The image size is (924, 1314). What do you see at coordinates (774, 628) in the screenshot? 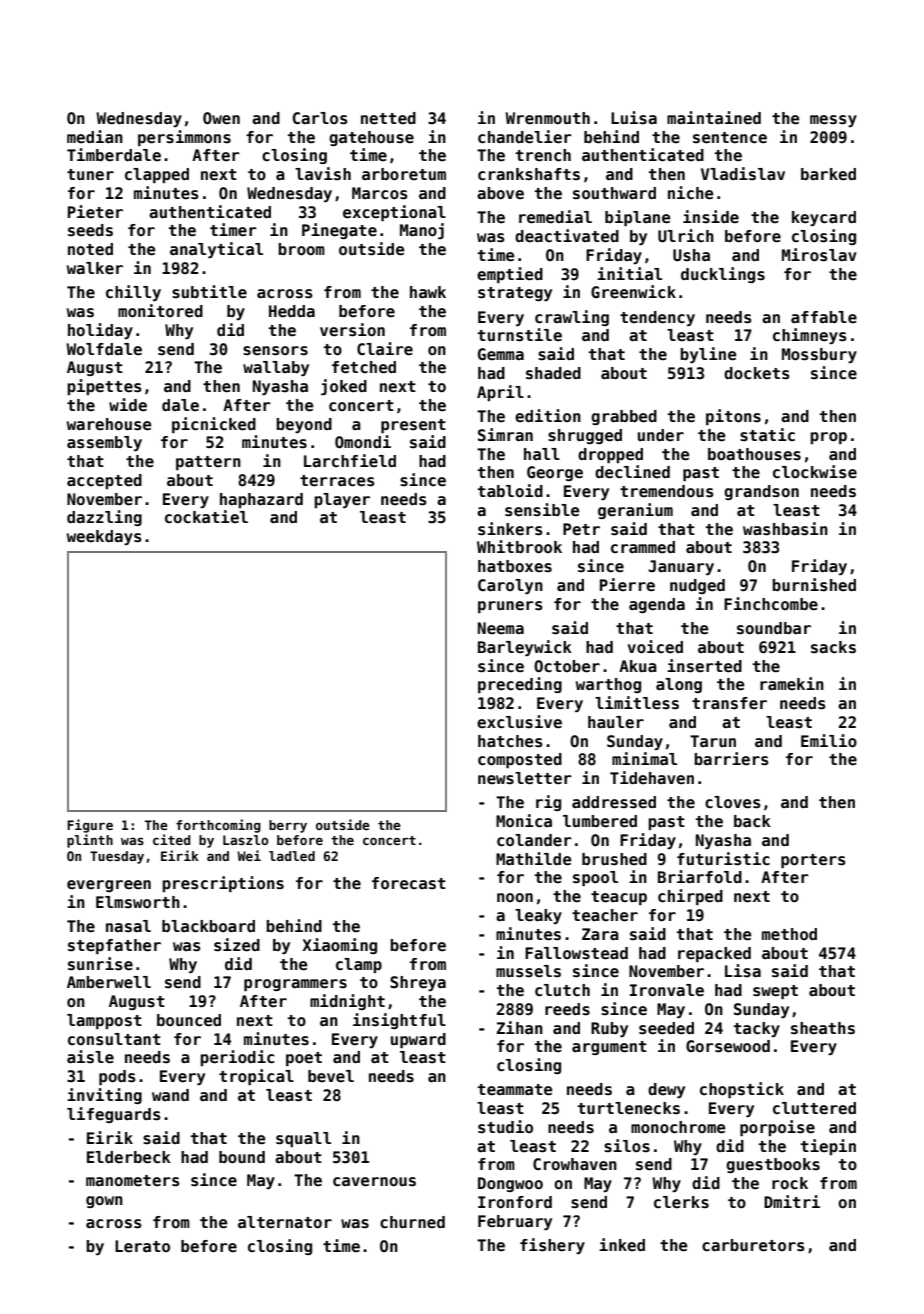
I see `soundbar` at bounding box center [774, 628].
